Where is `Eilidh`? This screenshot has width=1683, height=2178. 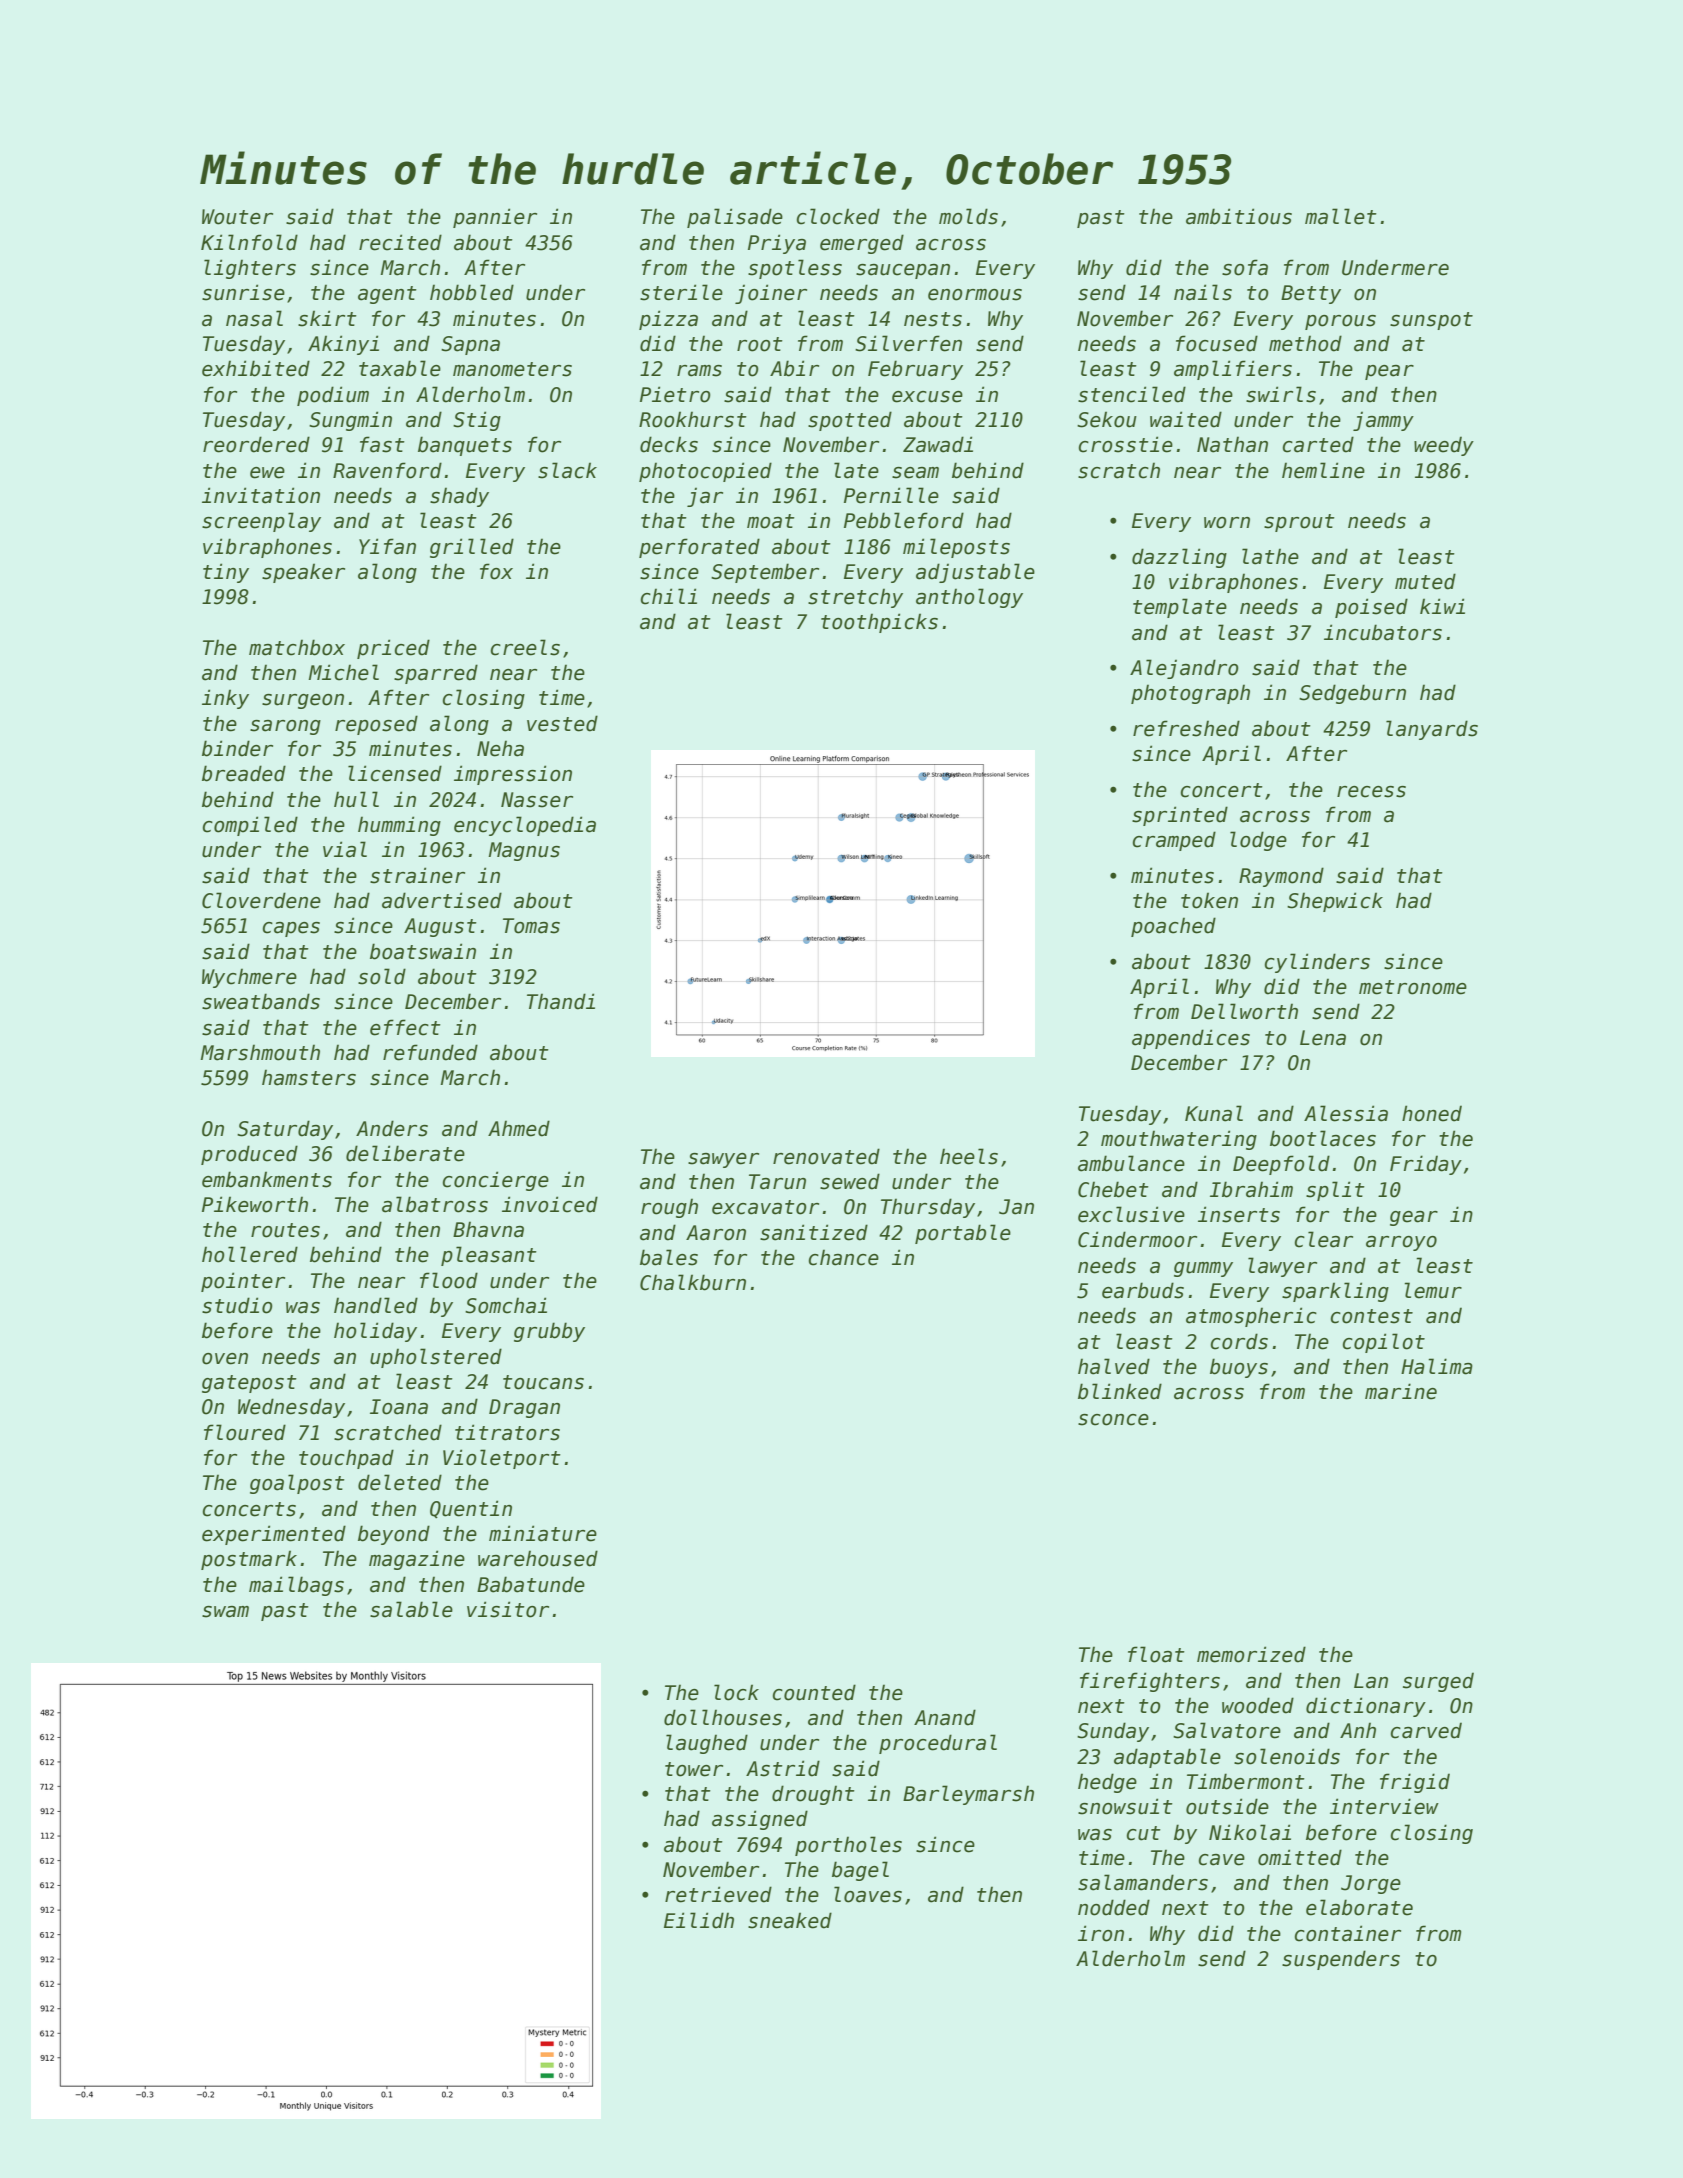
Eilidh is located at coordinates (699, 1920).
